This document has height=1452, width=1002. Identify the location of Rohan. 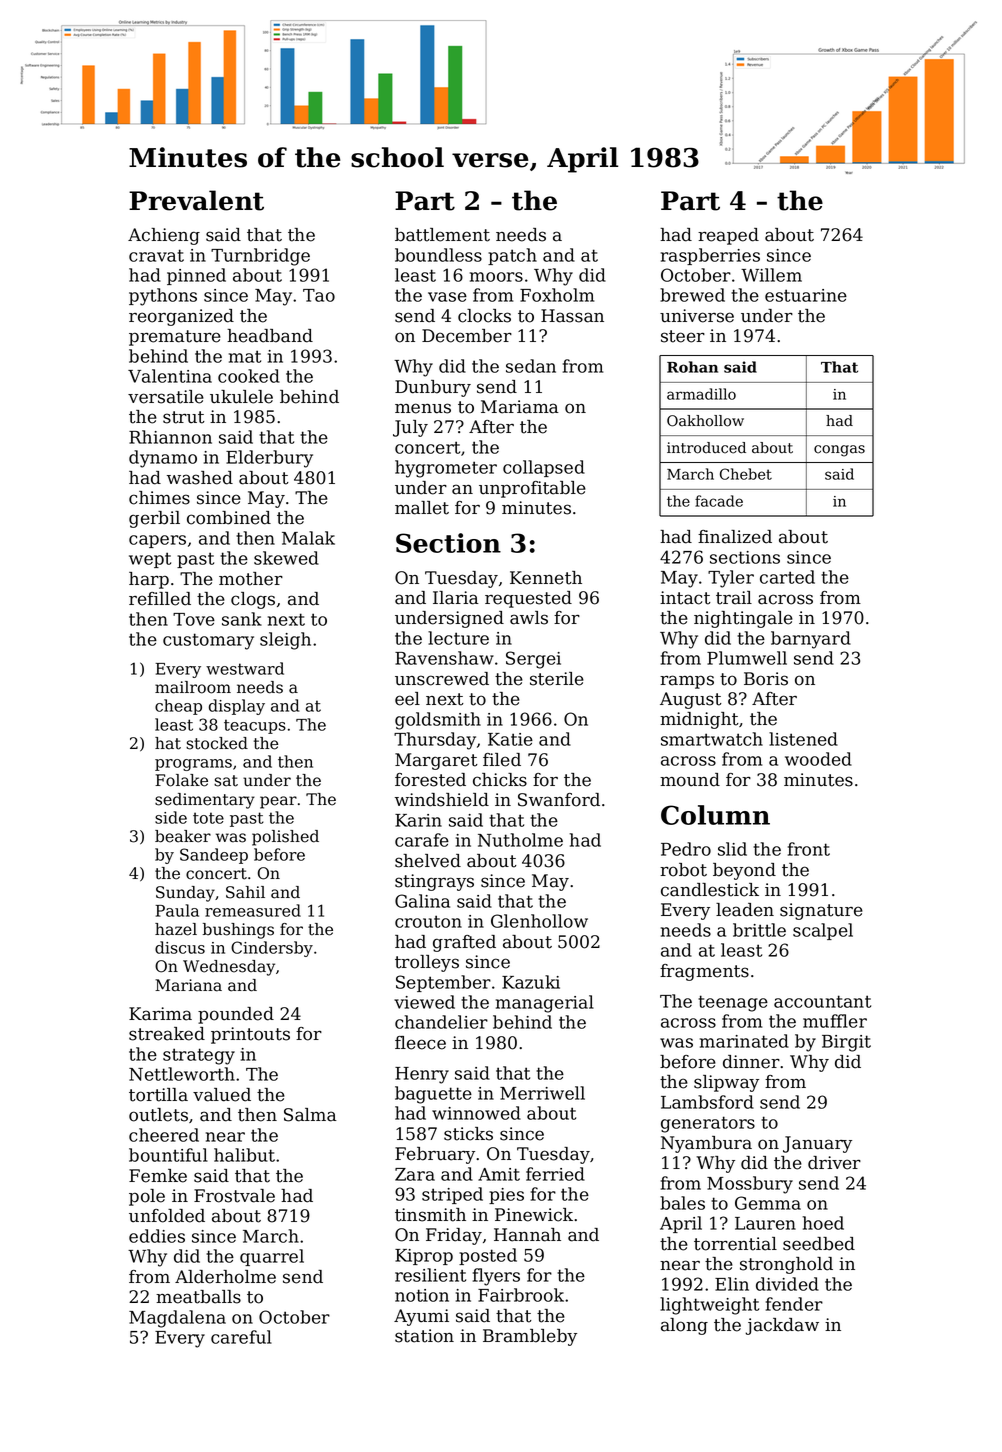
(692, 367).
